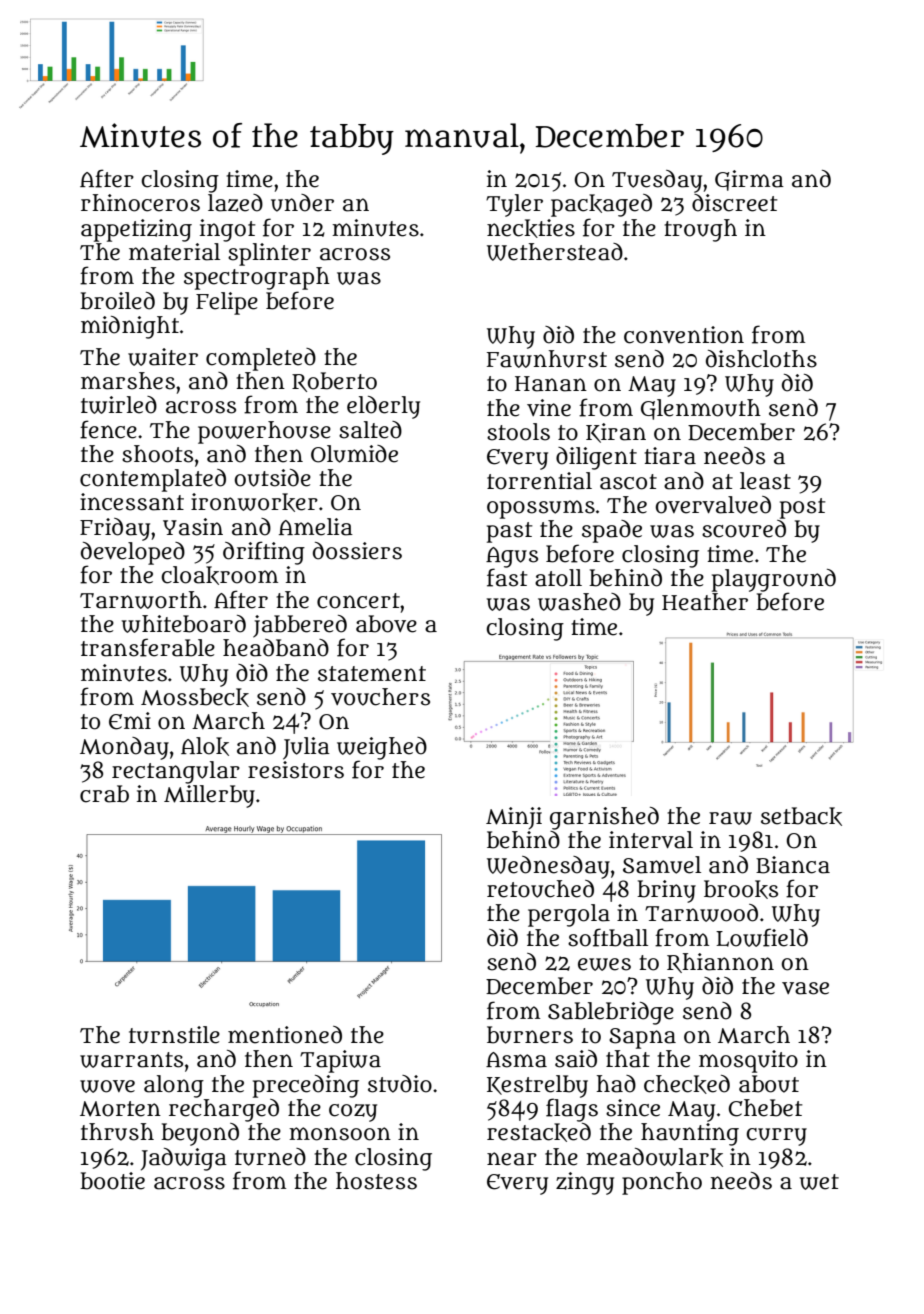  I want to click on playground, so click(774, 580).
